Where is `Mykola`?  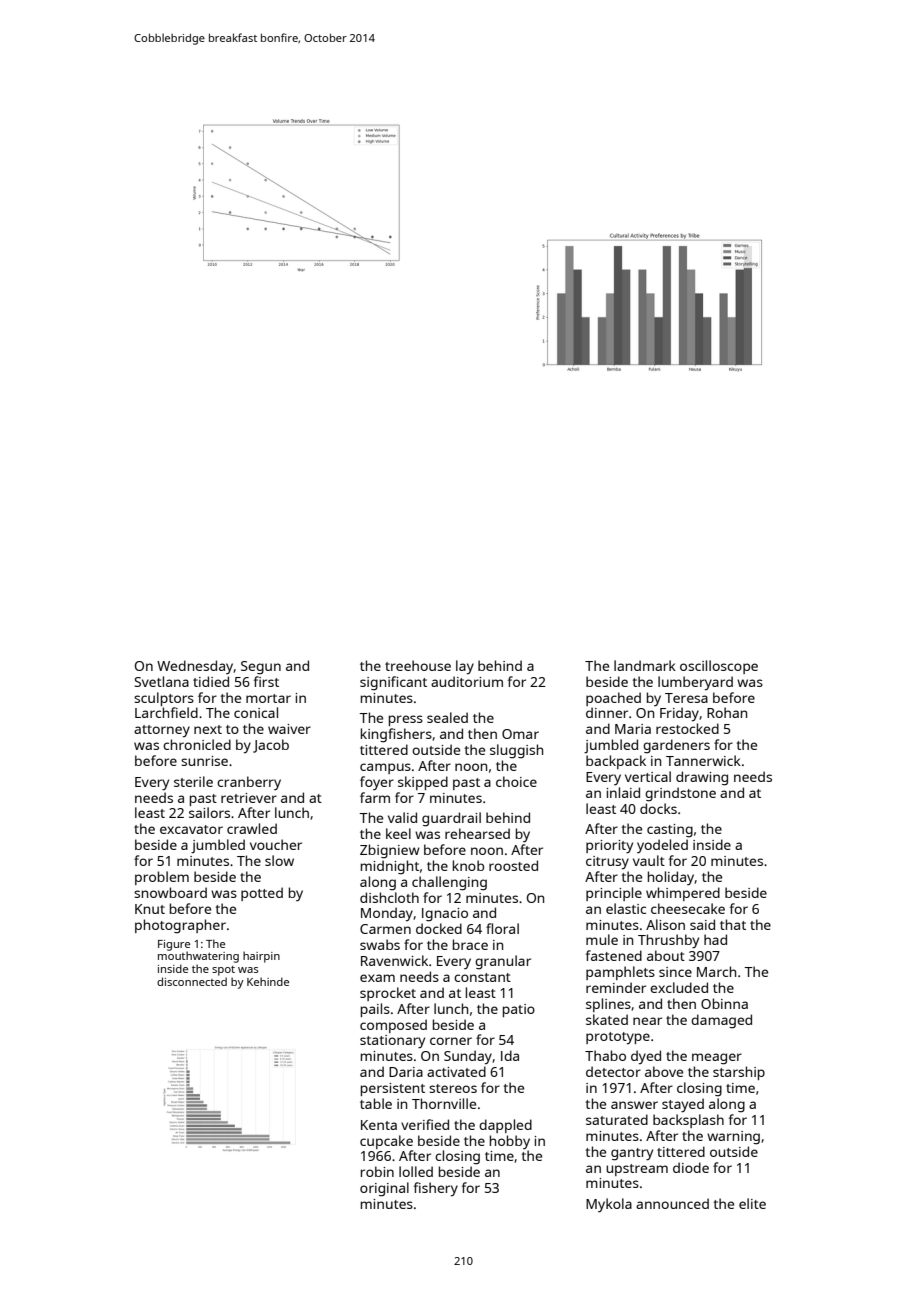
Mykola is located at coordinates (609, 1205).
